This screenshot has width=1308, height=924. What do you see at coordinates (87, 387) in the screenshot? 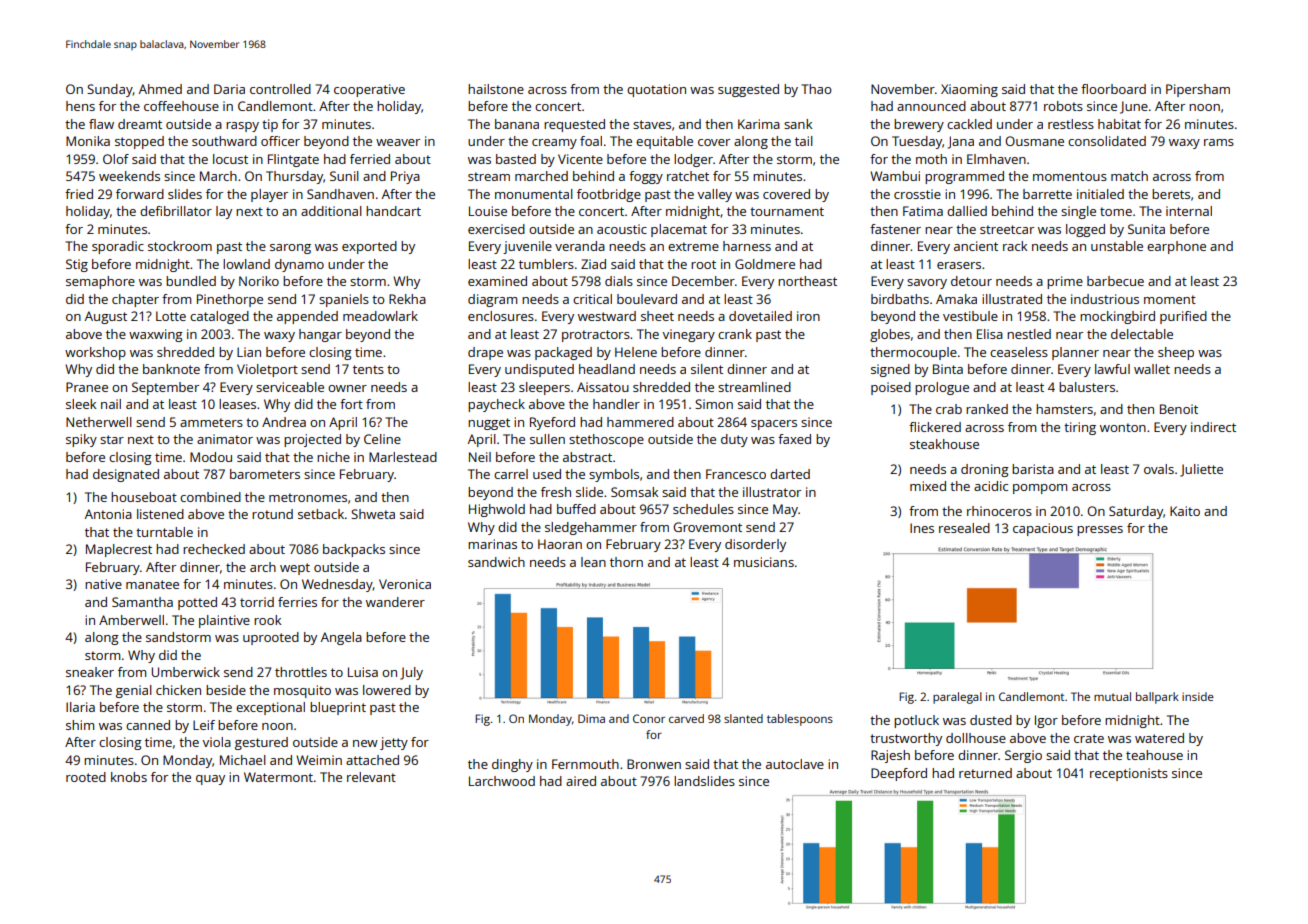
I see `Pranee` at bounding box center [87, 387].
